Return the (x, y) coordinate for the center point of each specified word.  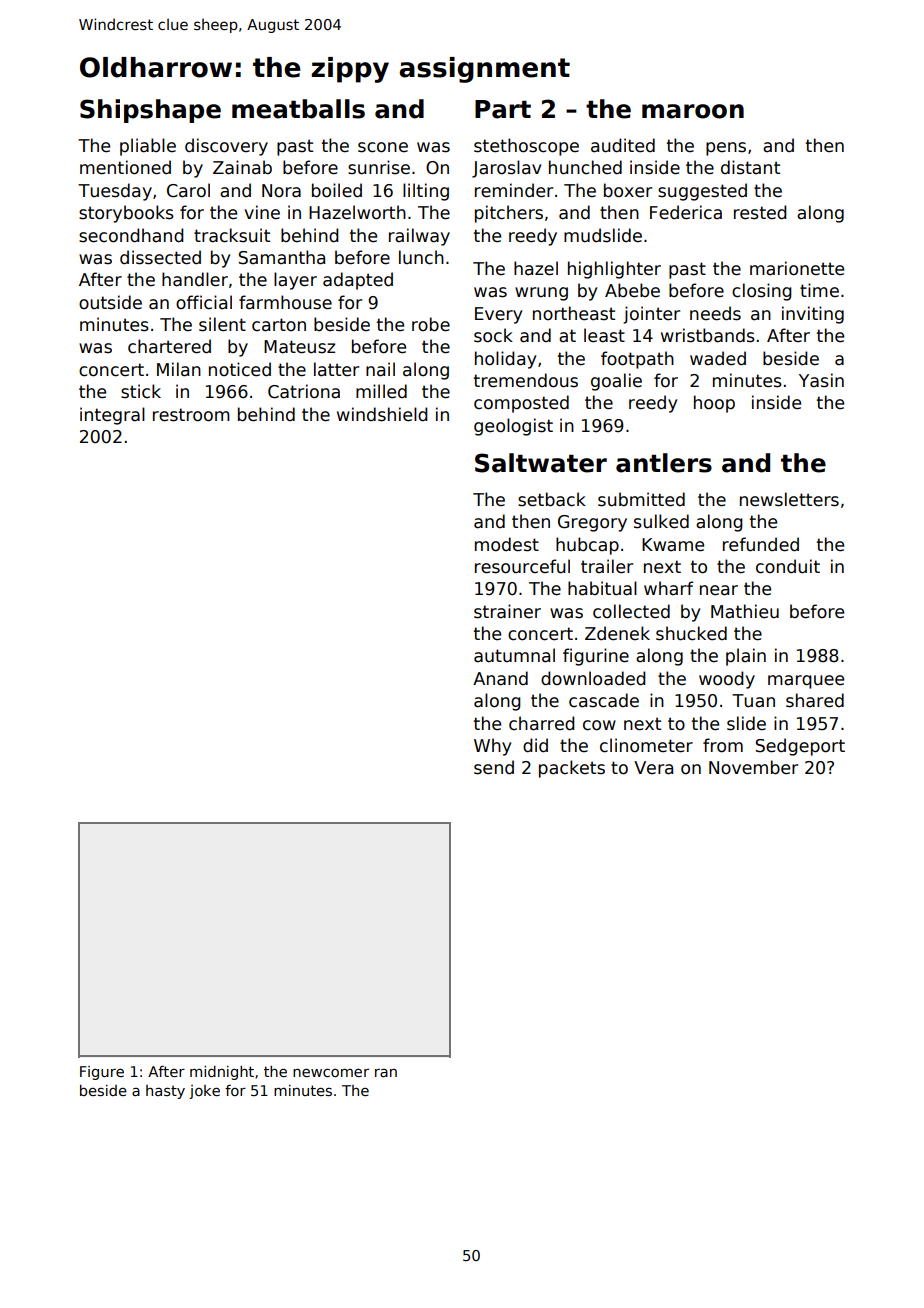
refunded (761, 544)
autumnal (514, 655)
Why (492, 747)
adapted (358, 281)
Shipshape (150, 111)
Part (503, 109)
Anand (500, 678)
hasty (165, 1092)
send (494, 767)
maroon (693, 111)
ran (386, 1073)
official (204, 302)
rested (760, 212)
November (753, 767)
